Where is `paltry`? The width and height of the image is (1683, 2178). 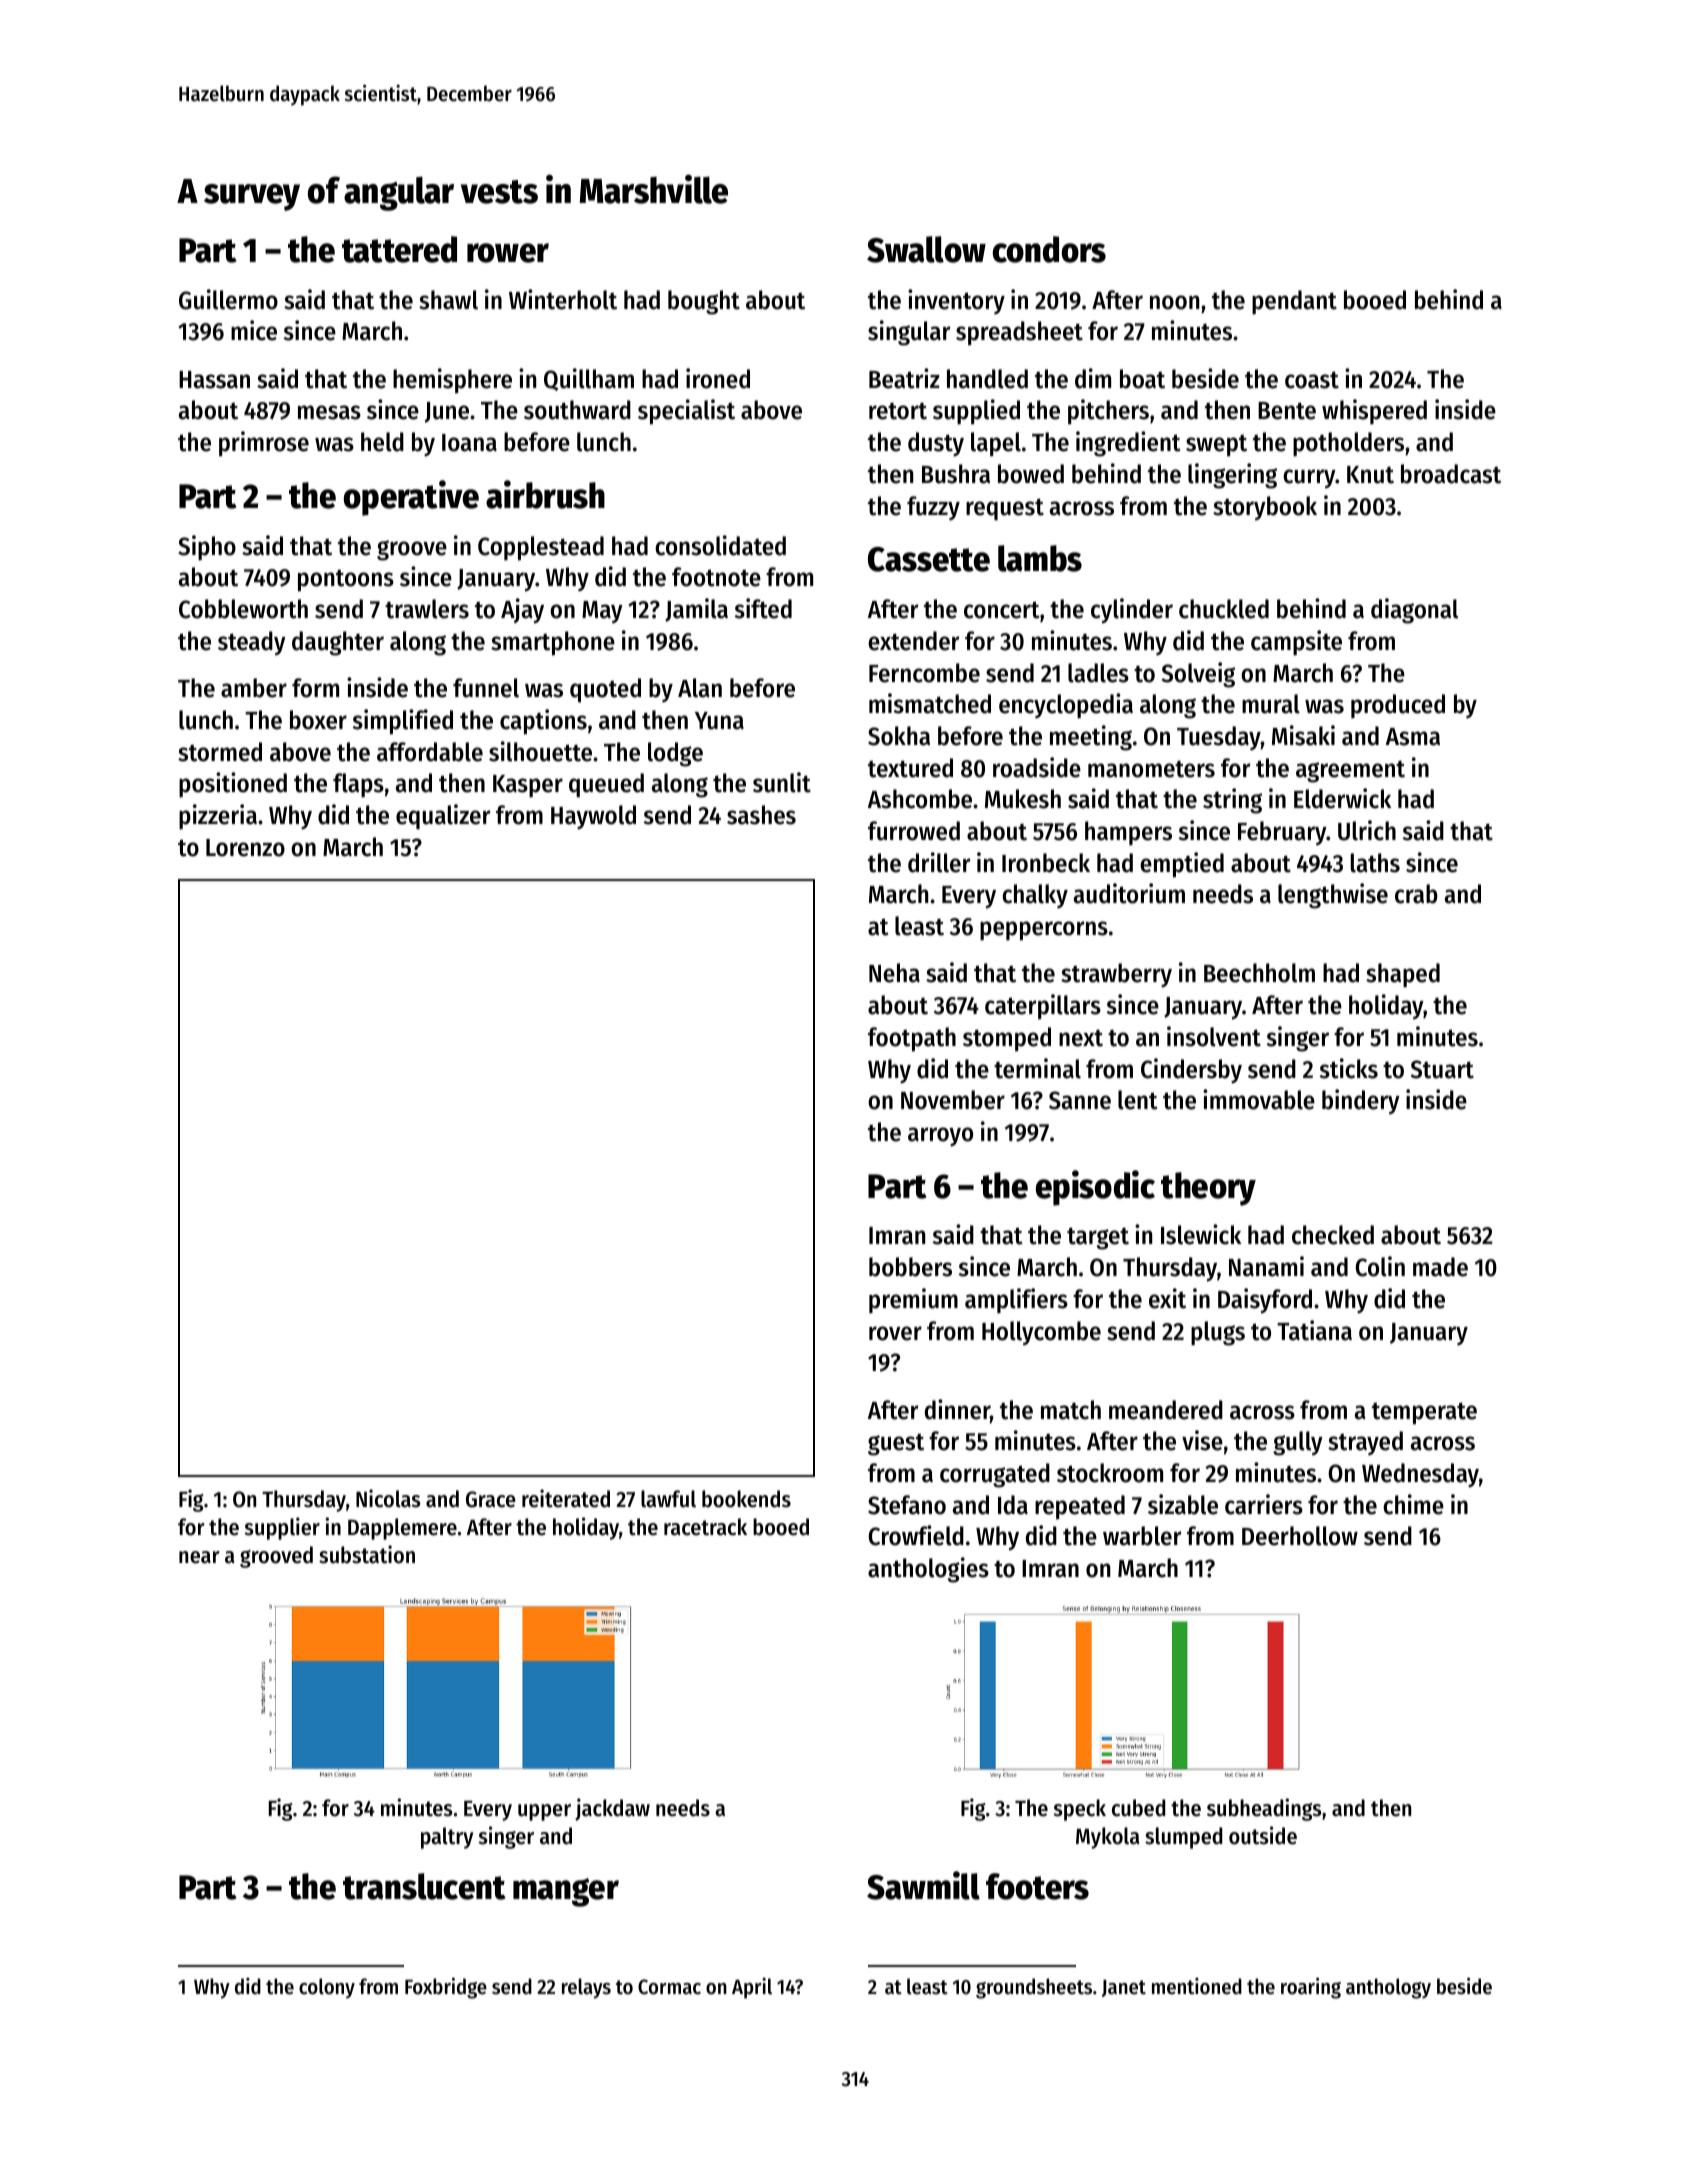
paltry is located at coordinates (447, 1838).
